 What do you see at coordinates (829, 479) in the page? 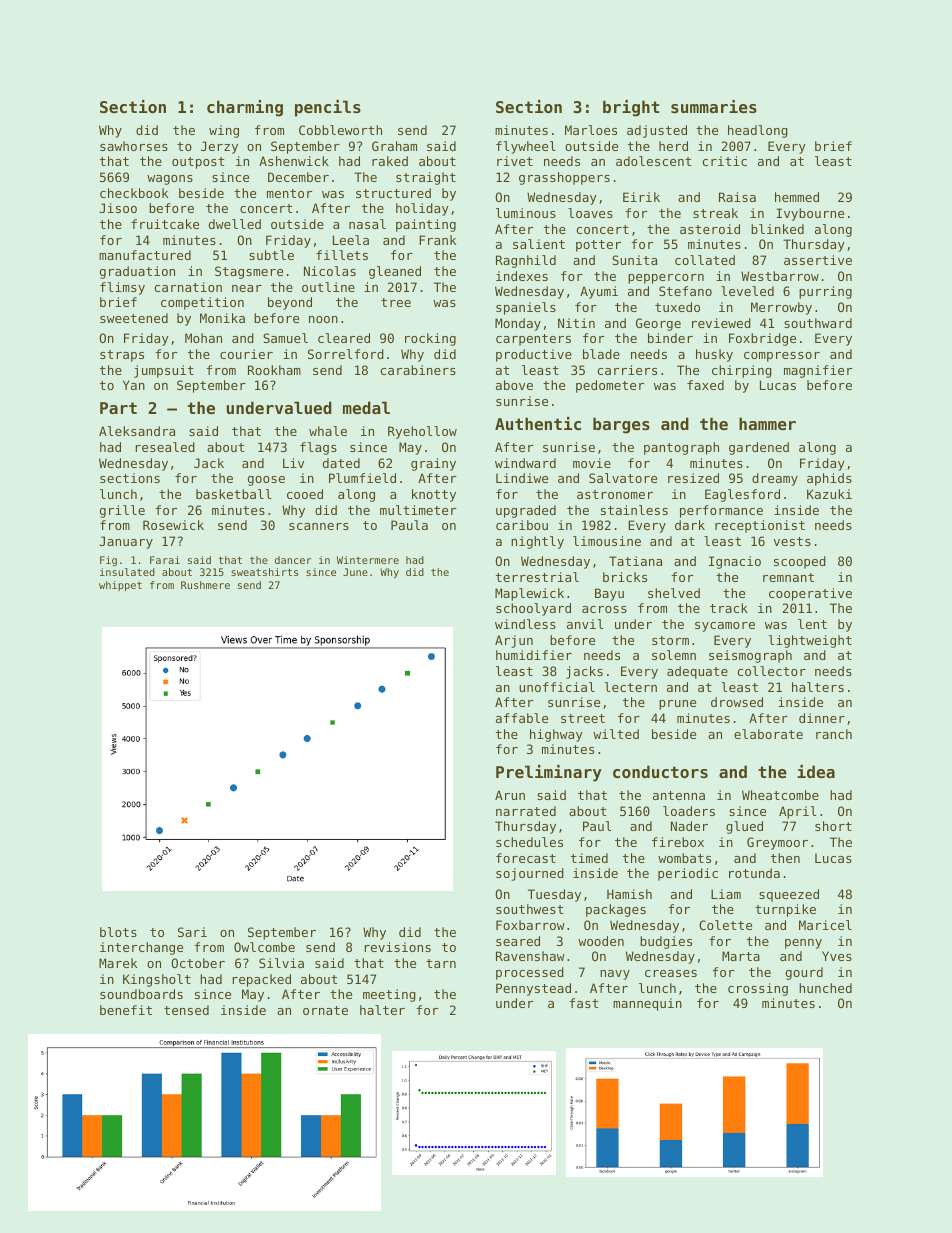
I see `aphids` at bounding box center [829, 479].
